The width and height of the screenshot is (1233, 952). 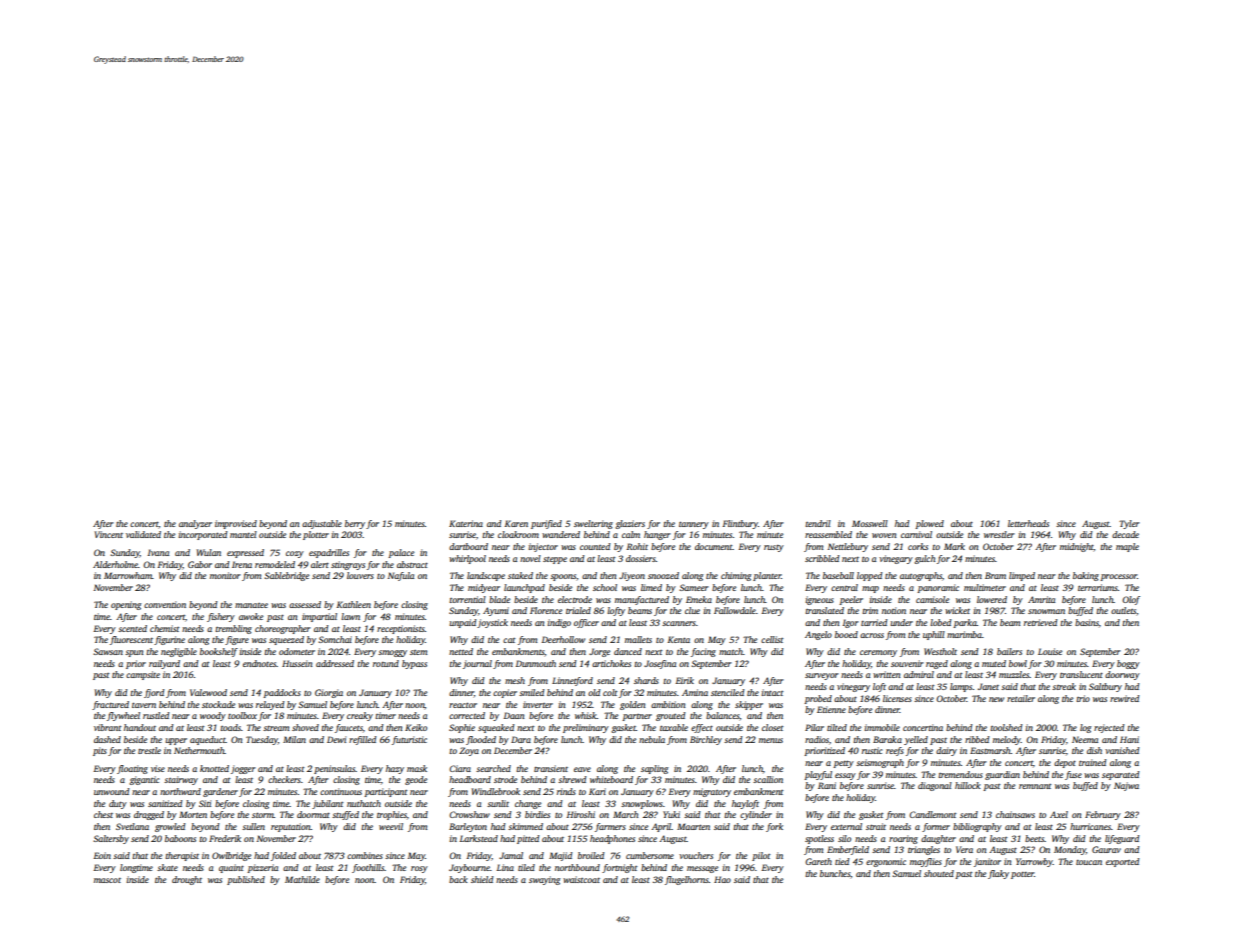 What do you see at coordinates (995, 575) in the screenshot?
I see `Bram` at bounding box center [995, 575].
